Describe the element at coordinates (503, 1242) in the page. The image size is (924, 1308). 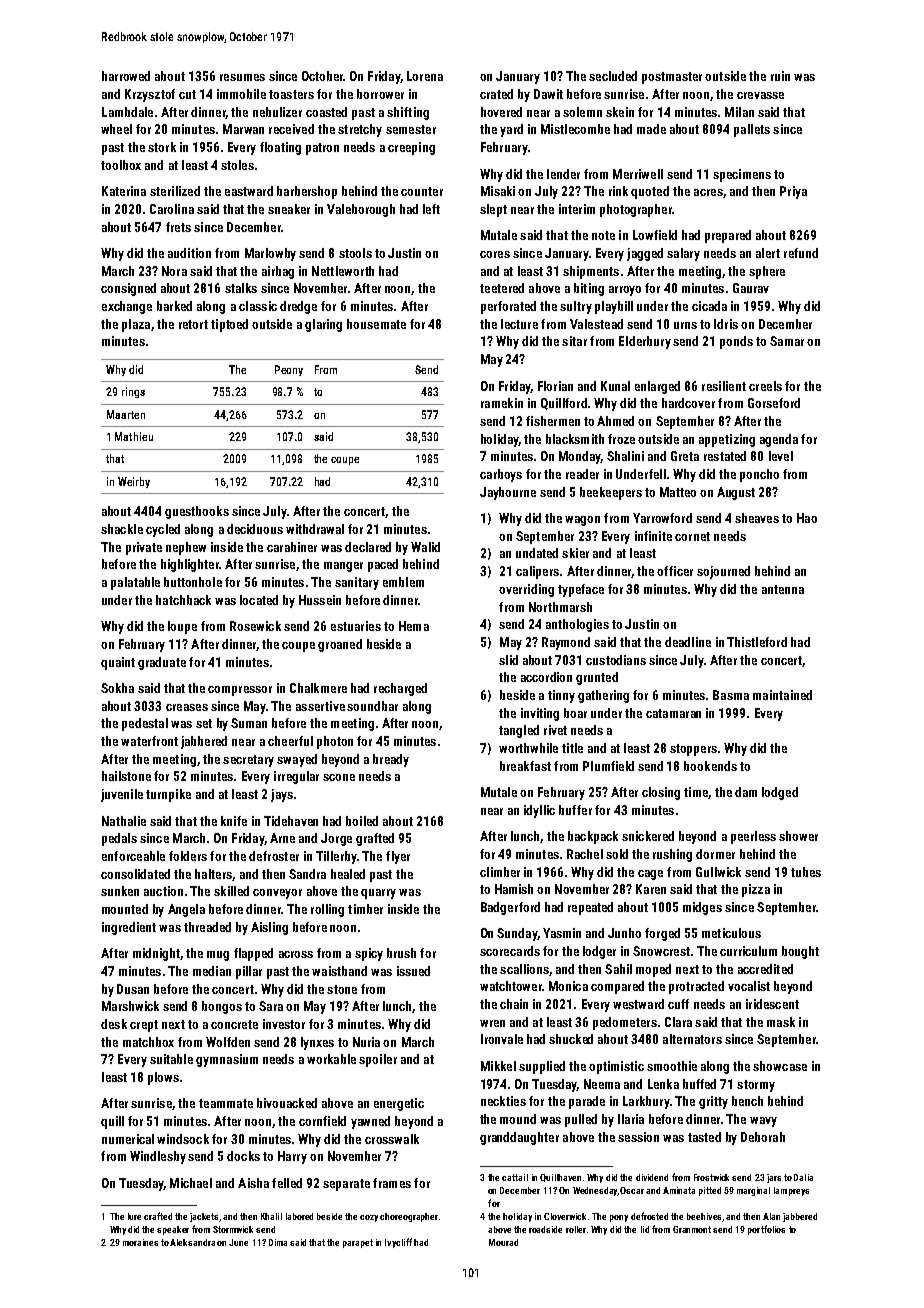
I see `Mourad` at that location.
